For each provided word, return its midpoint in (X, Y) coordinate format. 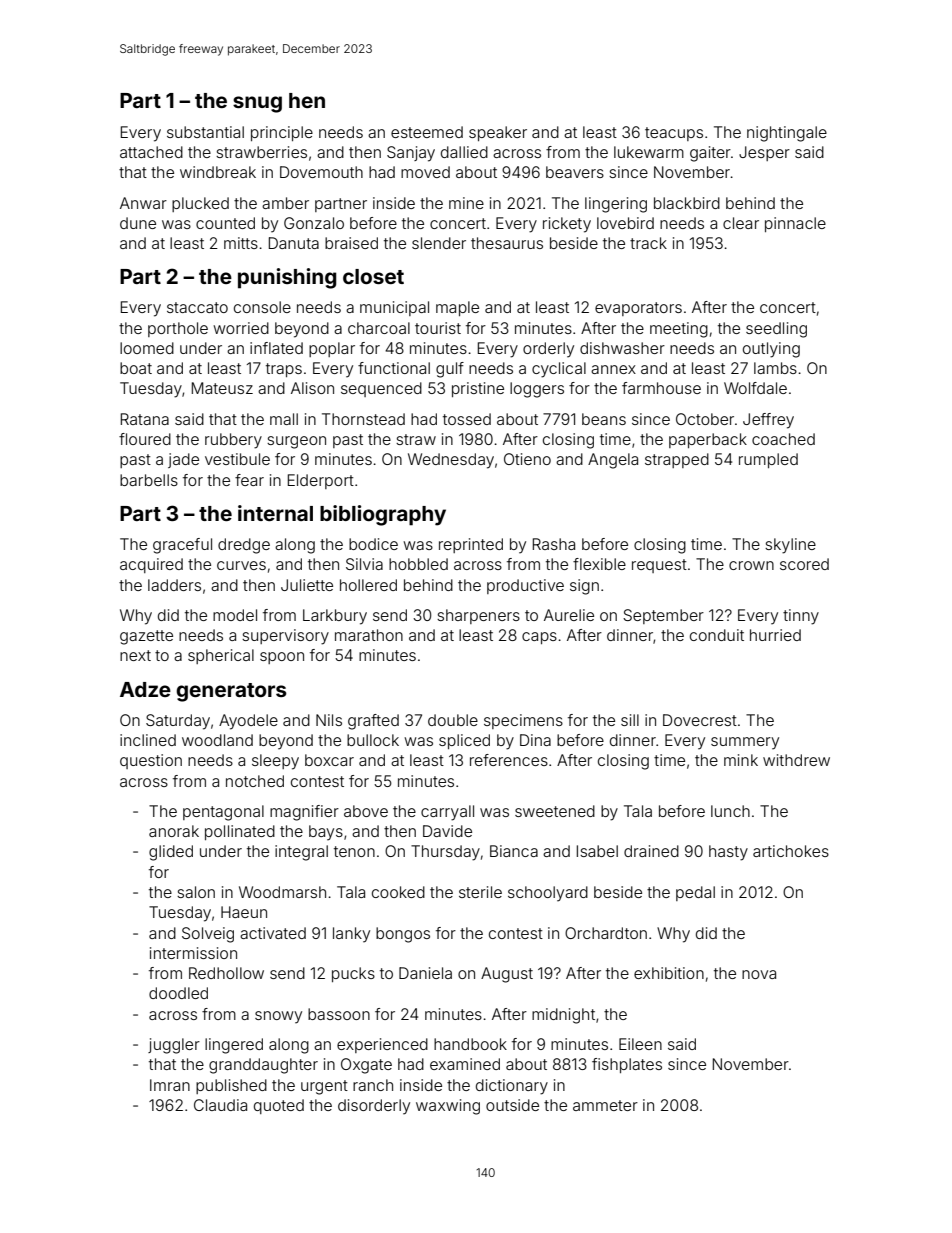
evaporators (638, 309)
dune (138, 223)
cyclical (559, 370)
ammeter (605, 1105)
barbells (149, 480)
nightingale (787, 134)
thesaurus (507, 243)
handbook (470, 1044)
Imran (170, 1085)
